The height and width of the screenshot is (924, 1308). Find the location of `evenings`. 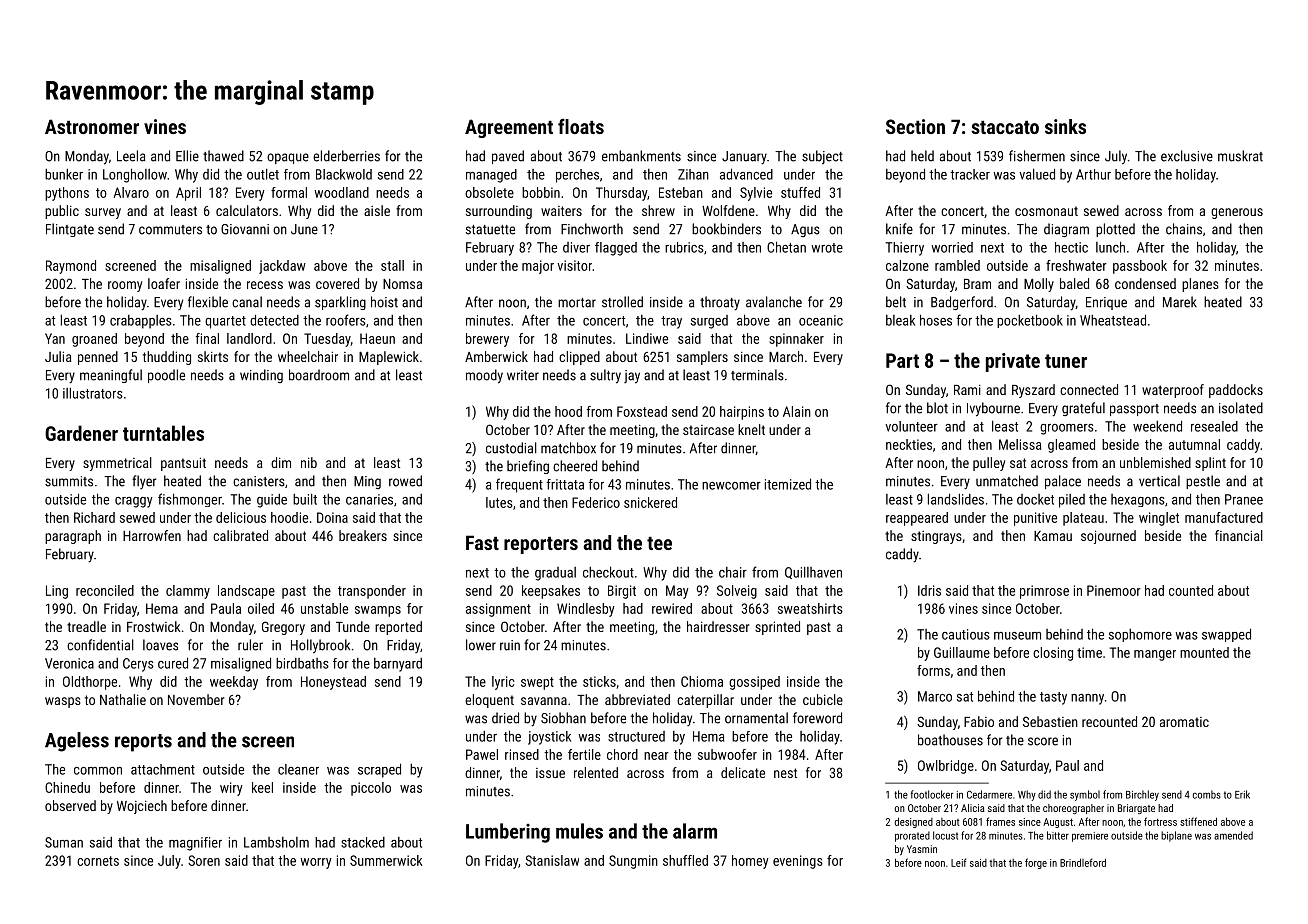

evenings is located at coordinates (798, 862).
